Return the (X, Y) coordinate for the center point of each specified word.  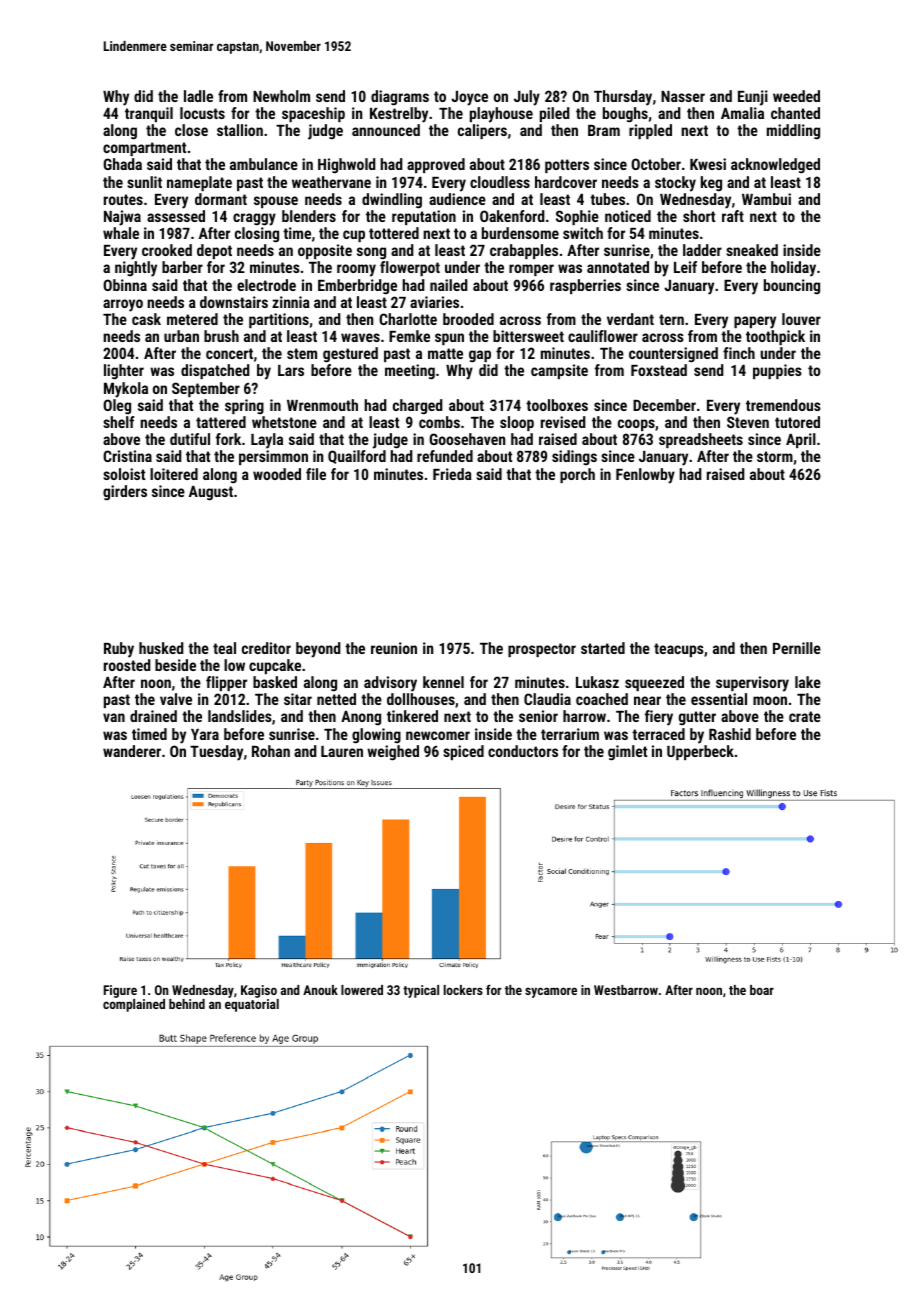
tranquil (149, 114)
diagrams (400, 98)
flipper (226, 683)
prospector (542, 650)
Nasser (683, 96)
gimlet (627, 753)
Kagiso (259, 991)
